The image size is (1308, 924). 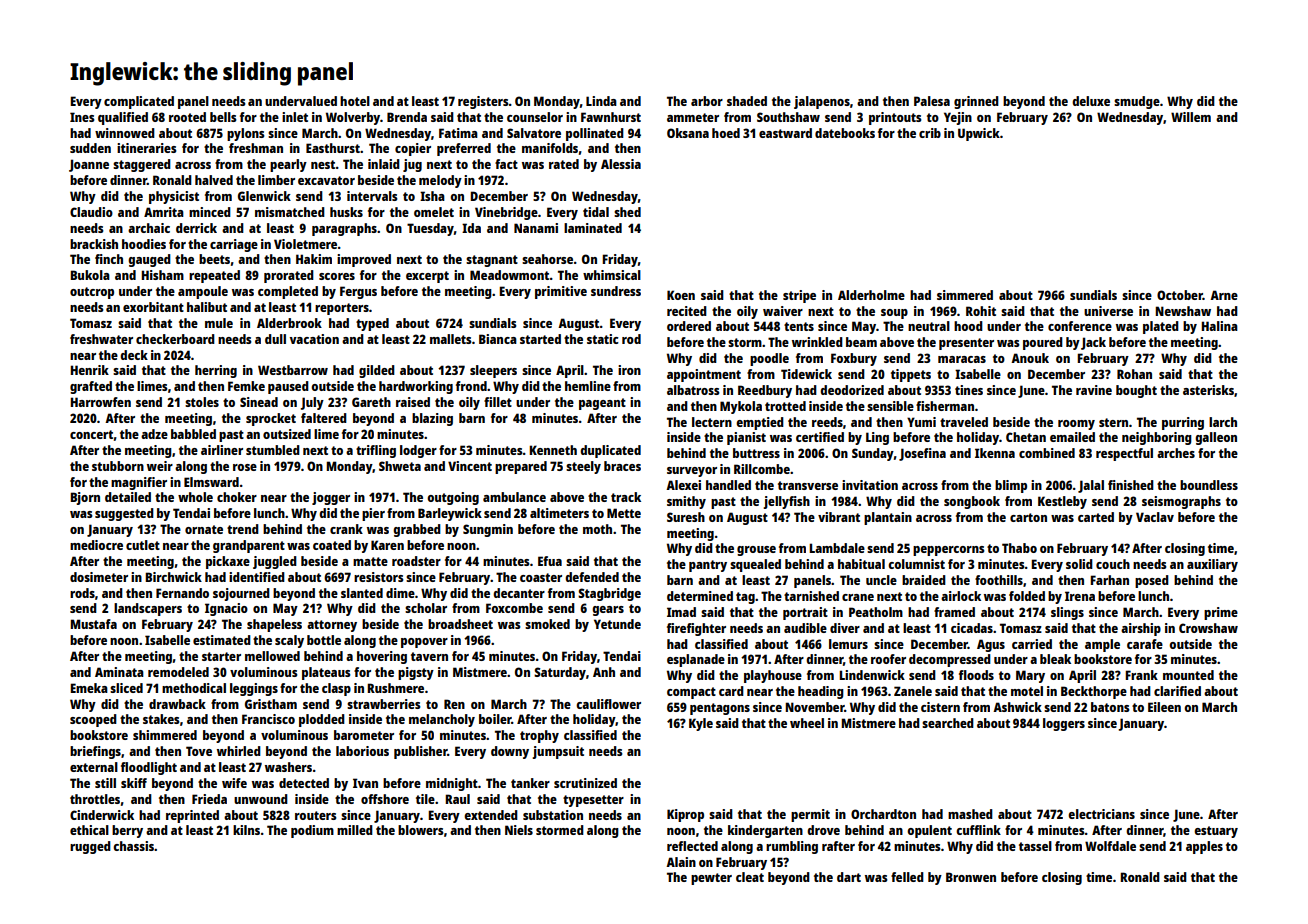 What do you see at coordinates (105, 783) in the screenshot?
I see `still` at bounding box center [105, 783].
